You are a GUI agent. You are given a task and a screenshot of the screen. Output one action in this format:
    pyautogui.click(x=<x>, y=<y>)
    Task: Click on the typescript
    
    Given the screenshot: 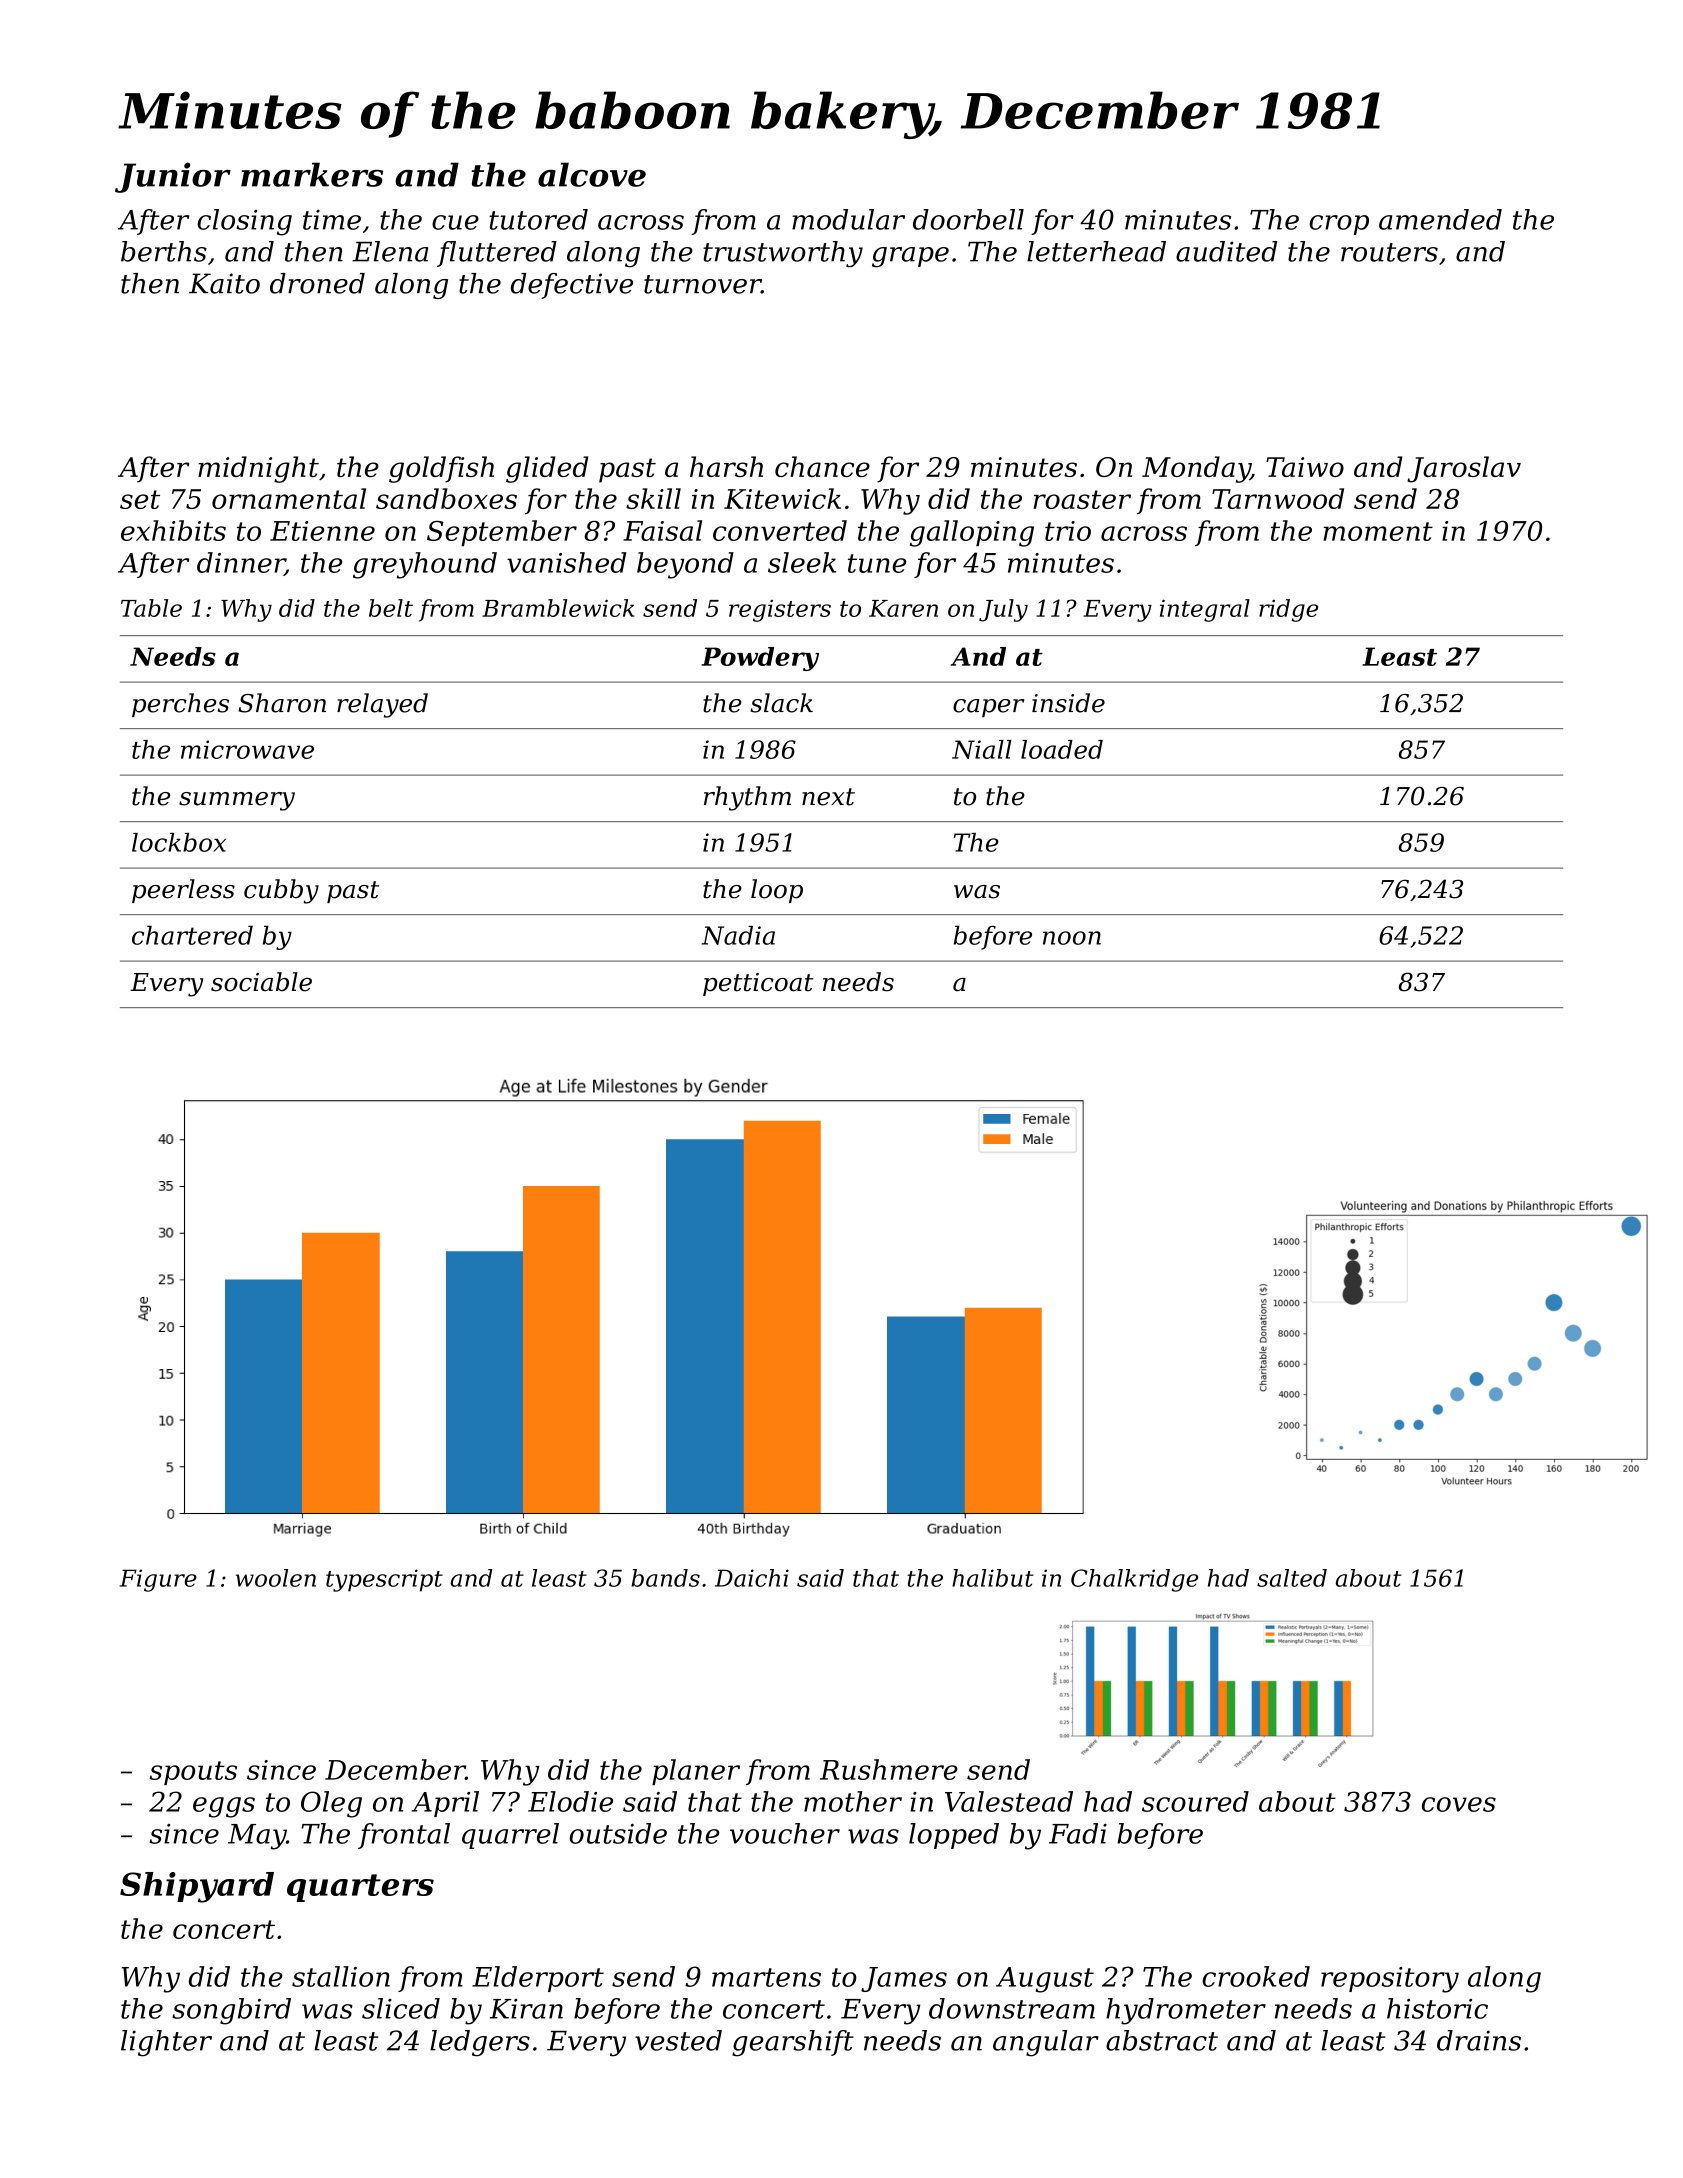 What is the action you would take?
    pyautogui.click(x=384, y=1580)
